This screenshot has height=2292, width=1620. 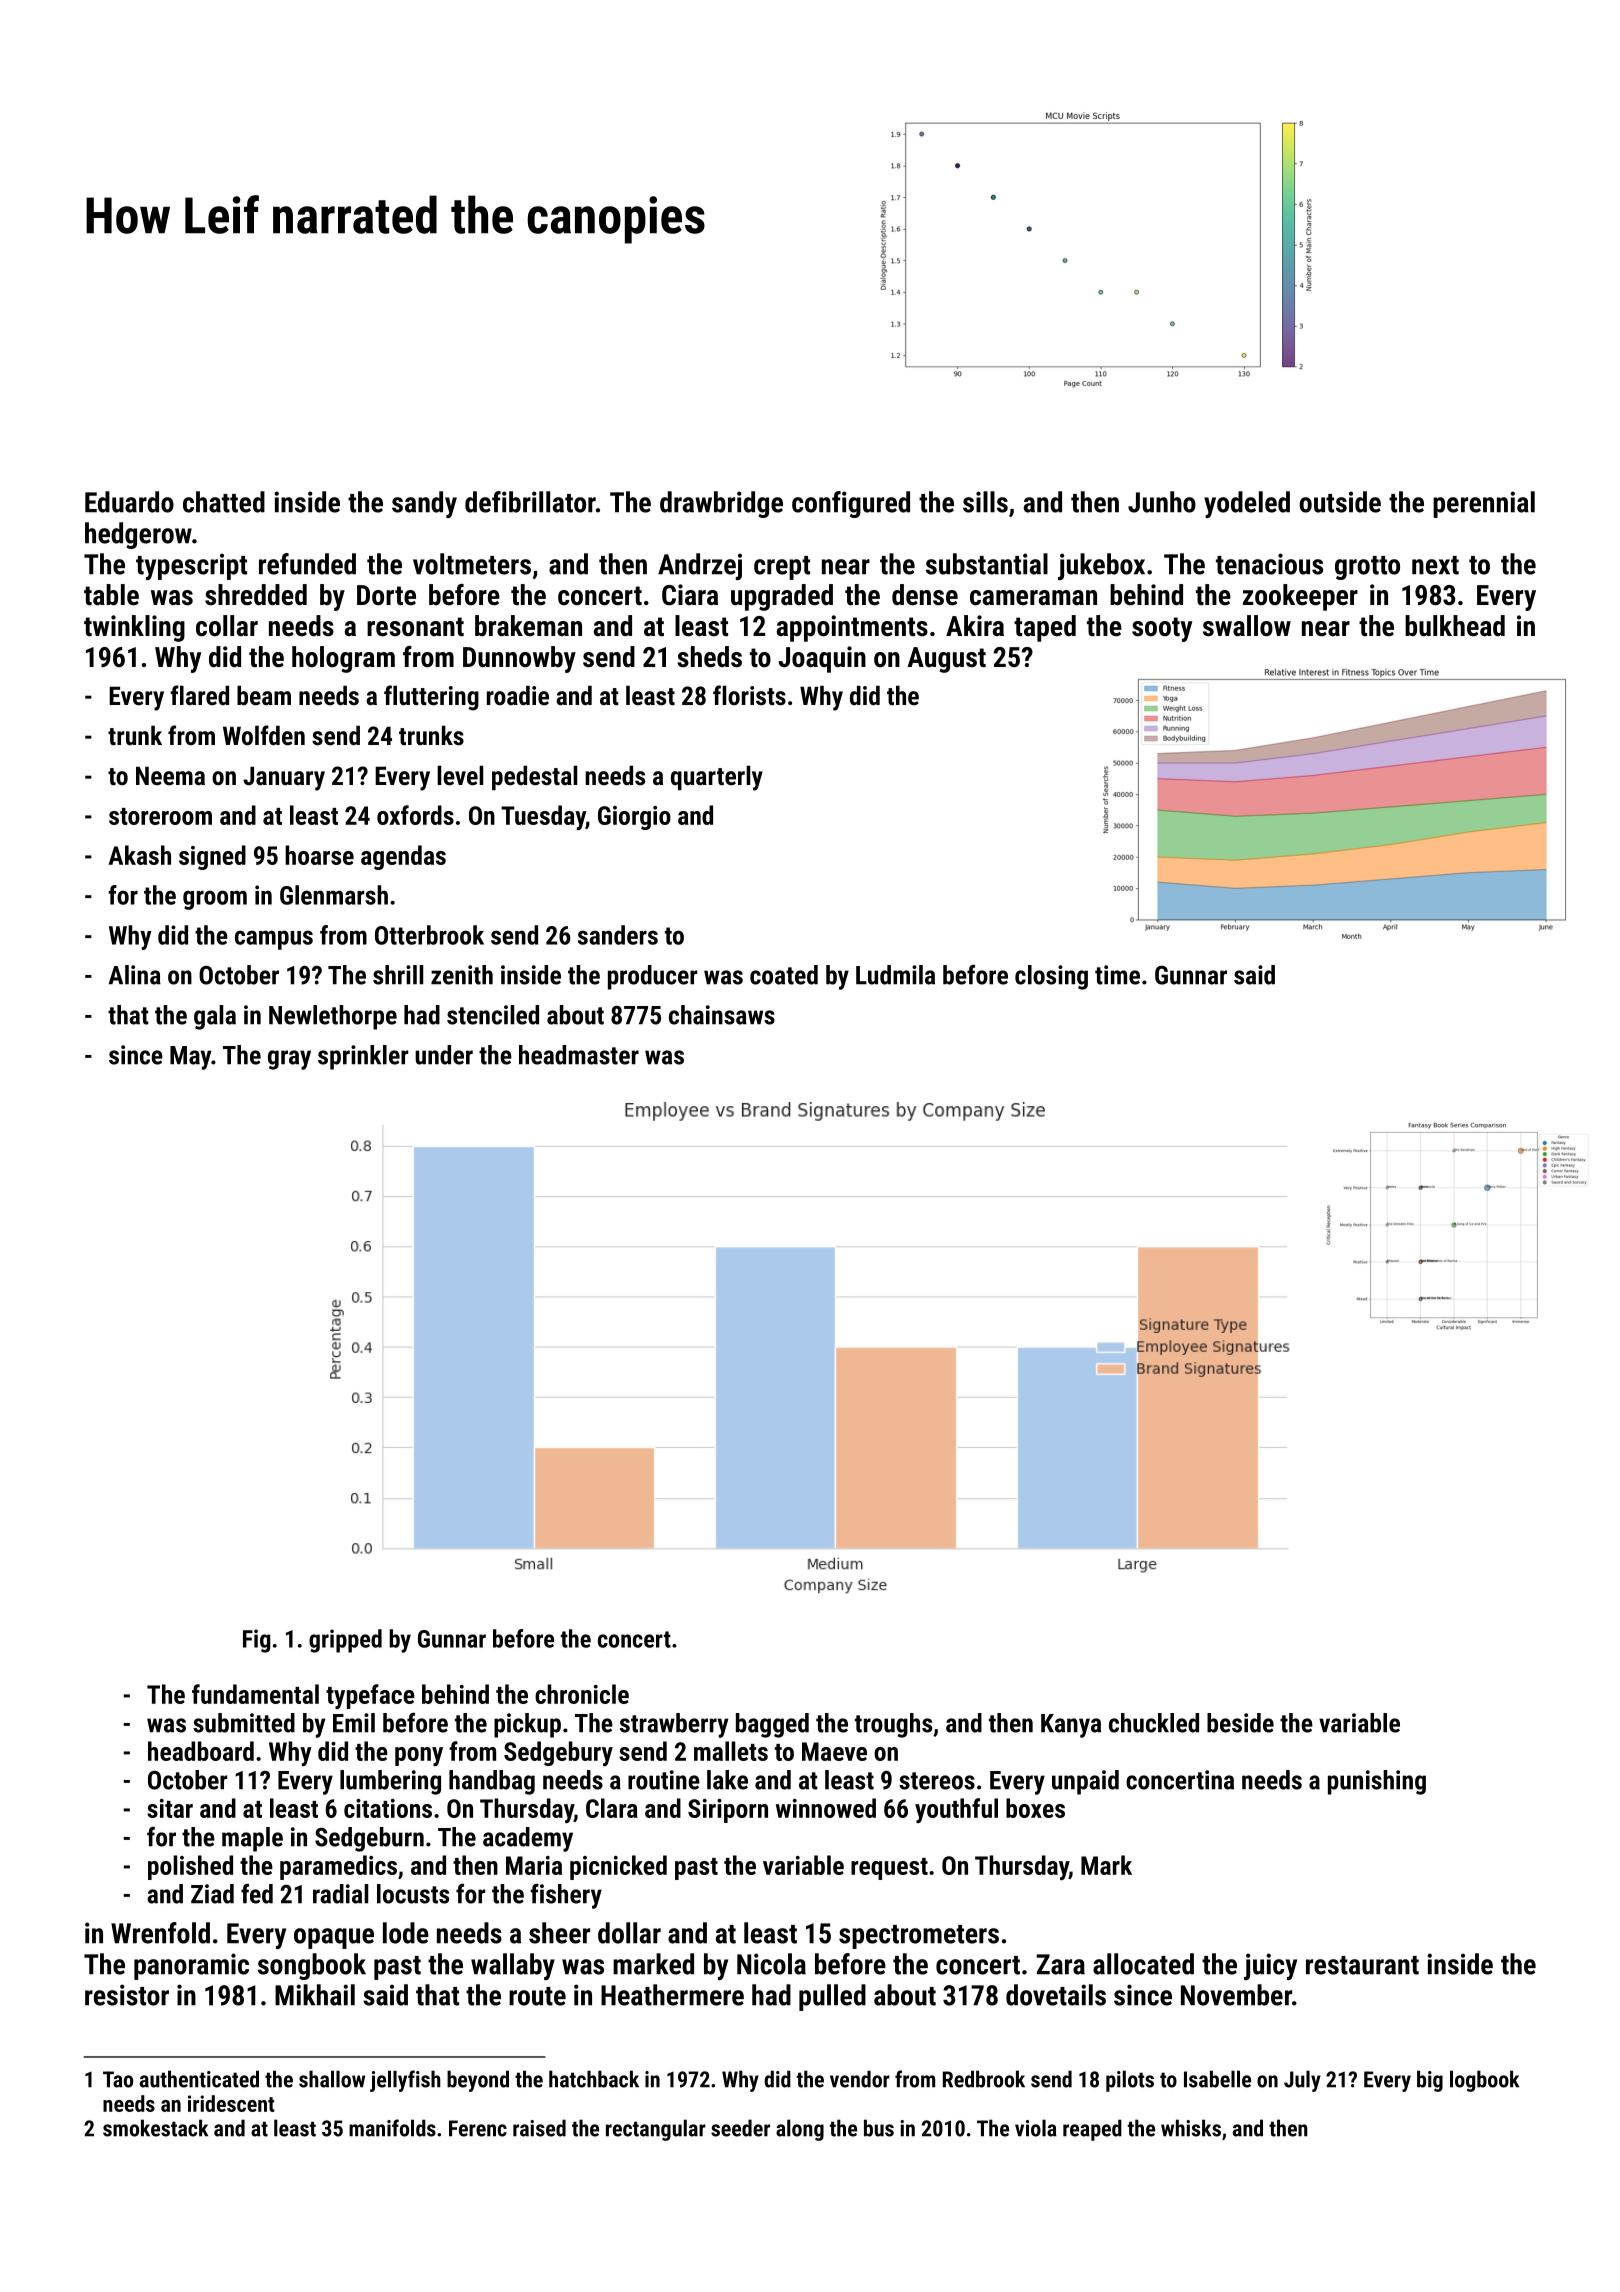 I want to click on outside, so click(x=1340, y=502).
